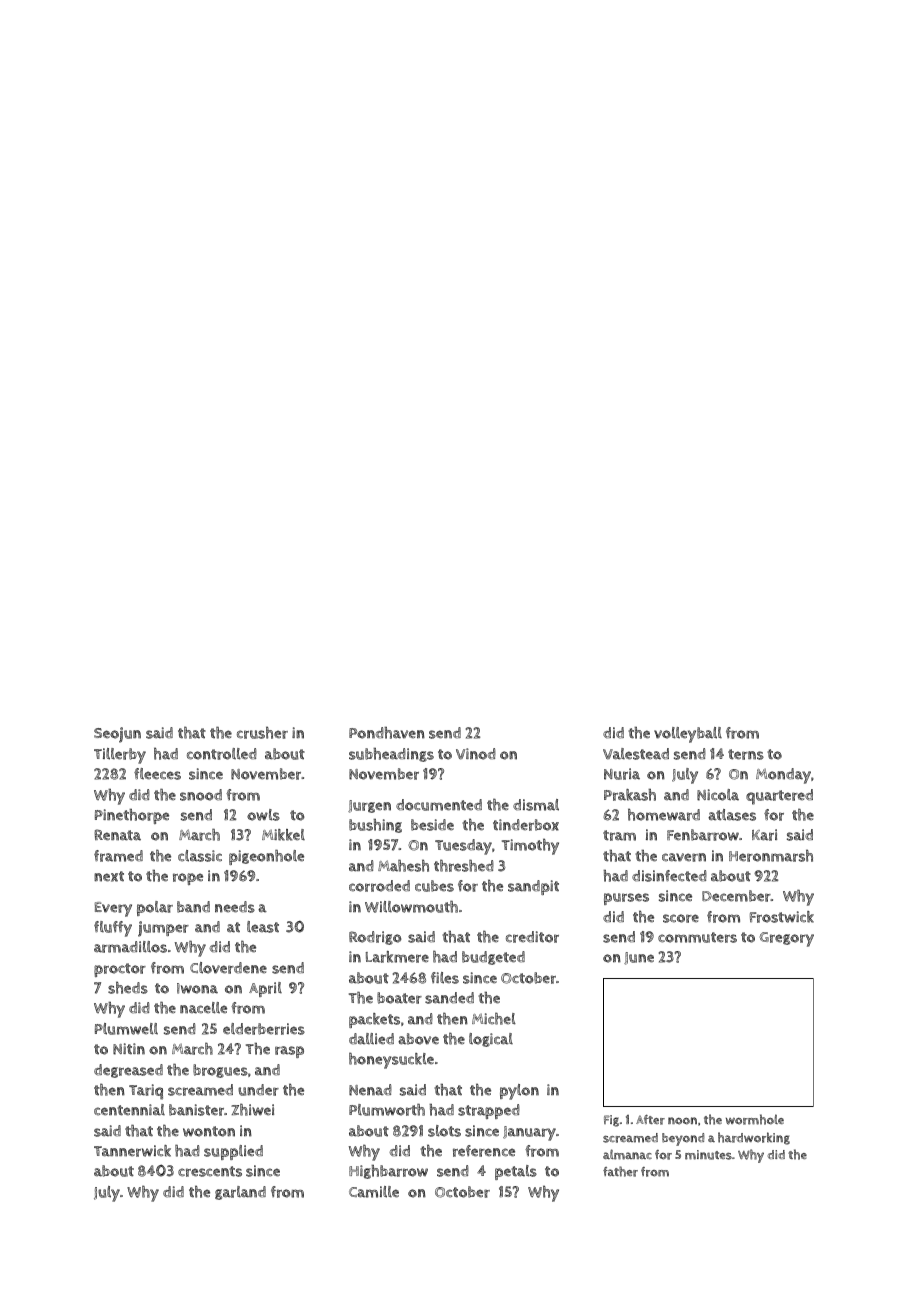 The image size is (908, 1316). I want to click on rasp, so click(289, 1052).
